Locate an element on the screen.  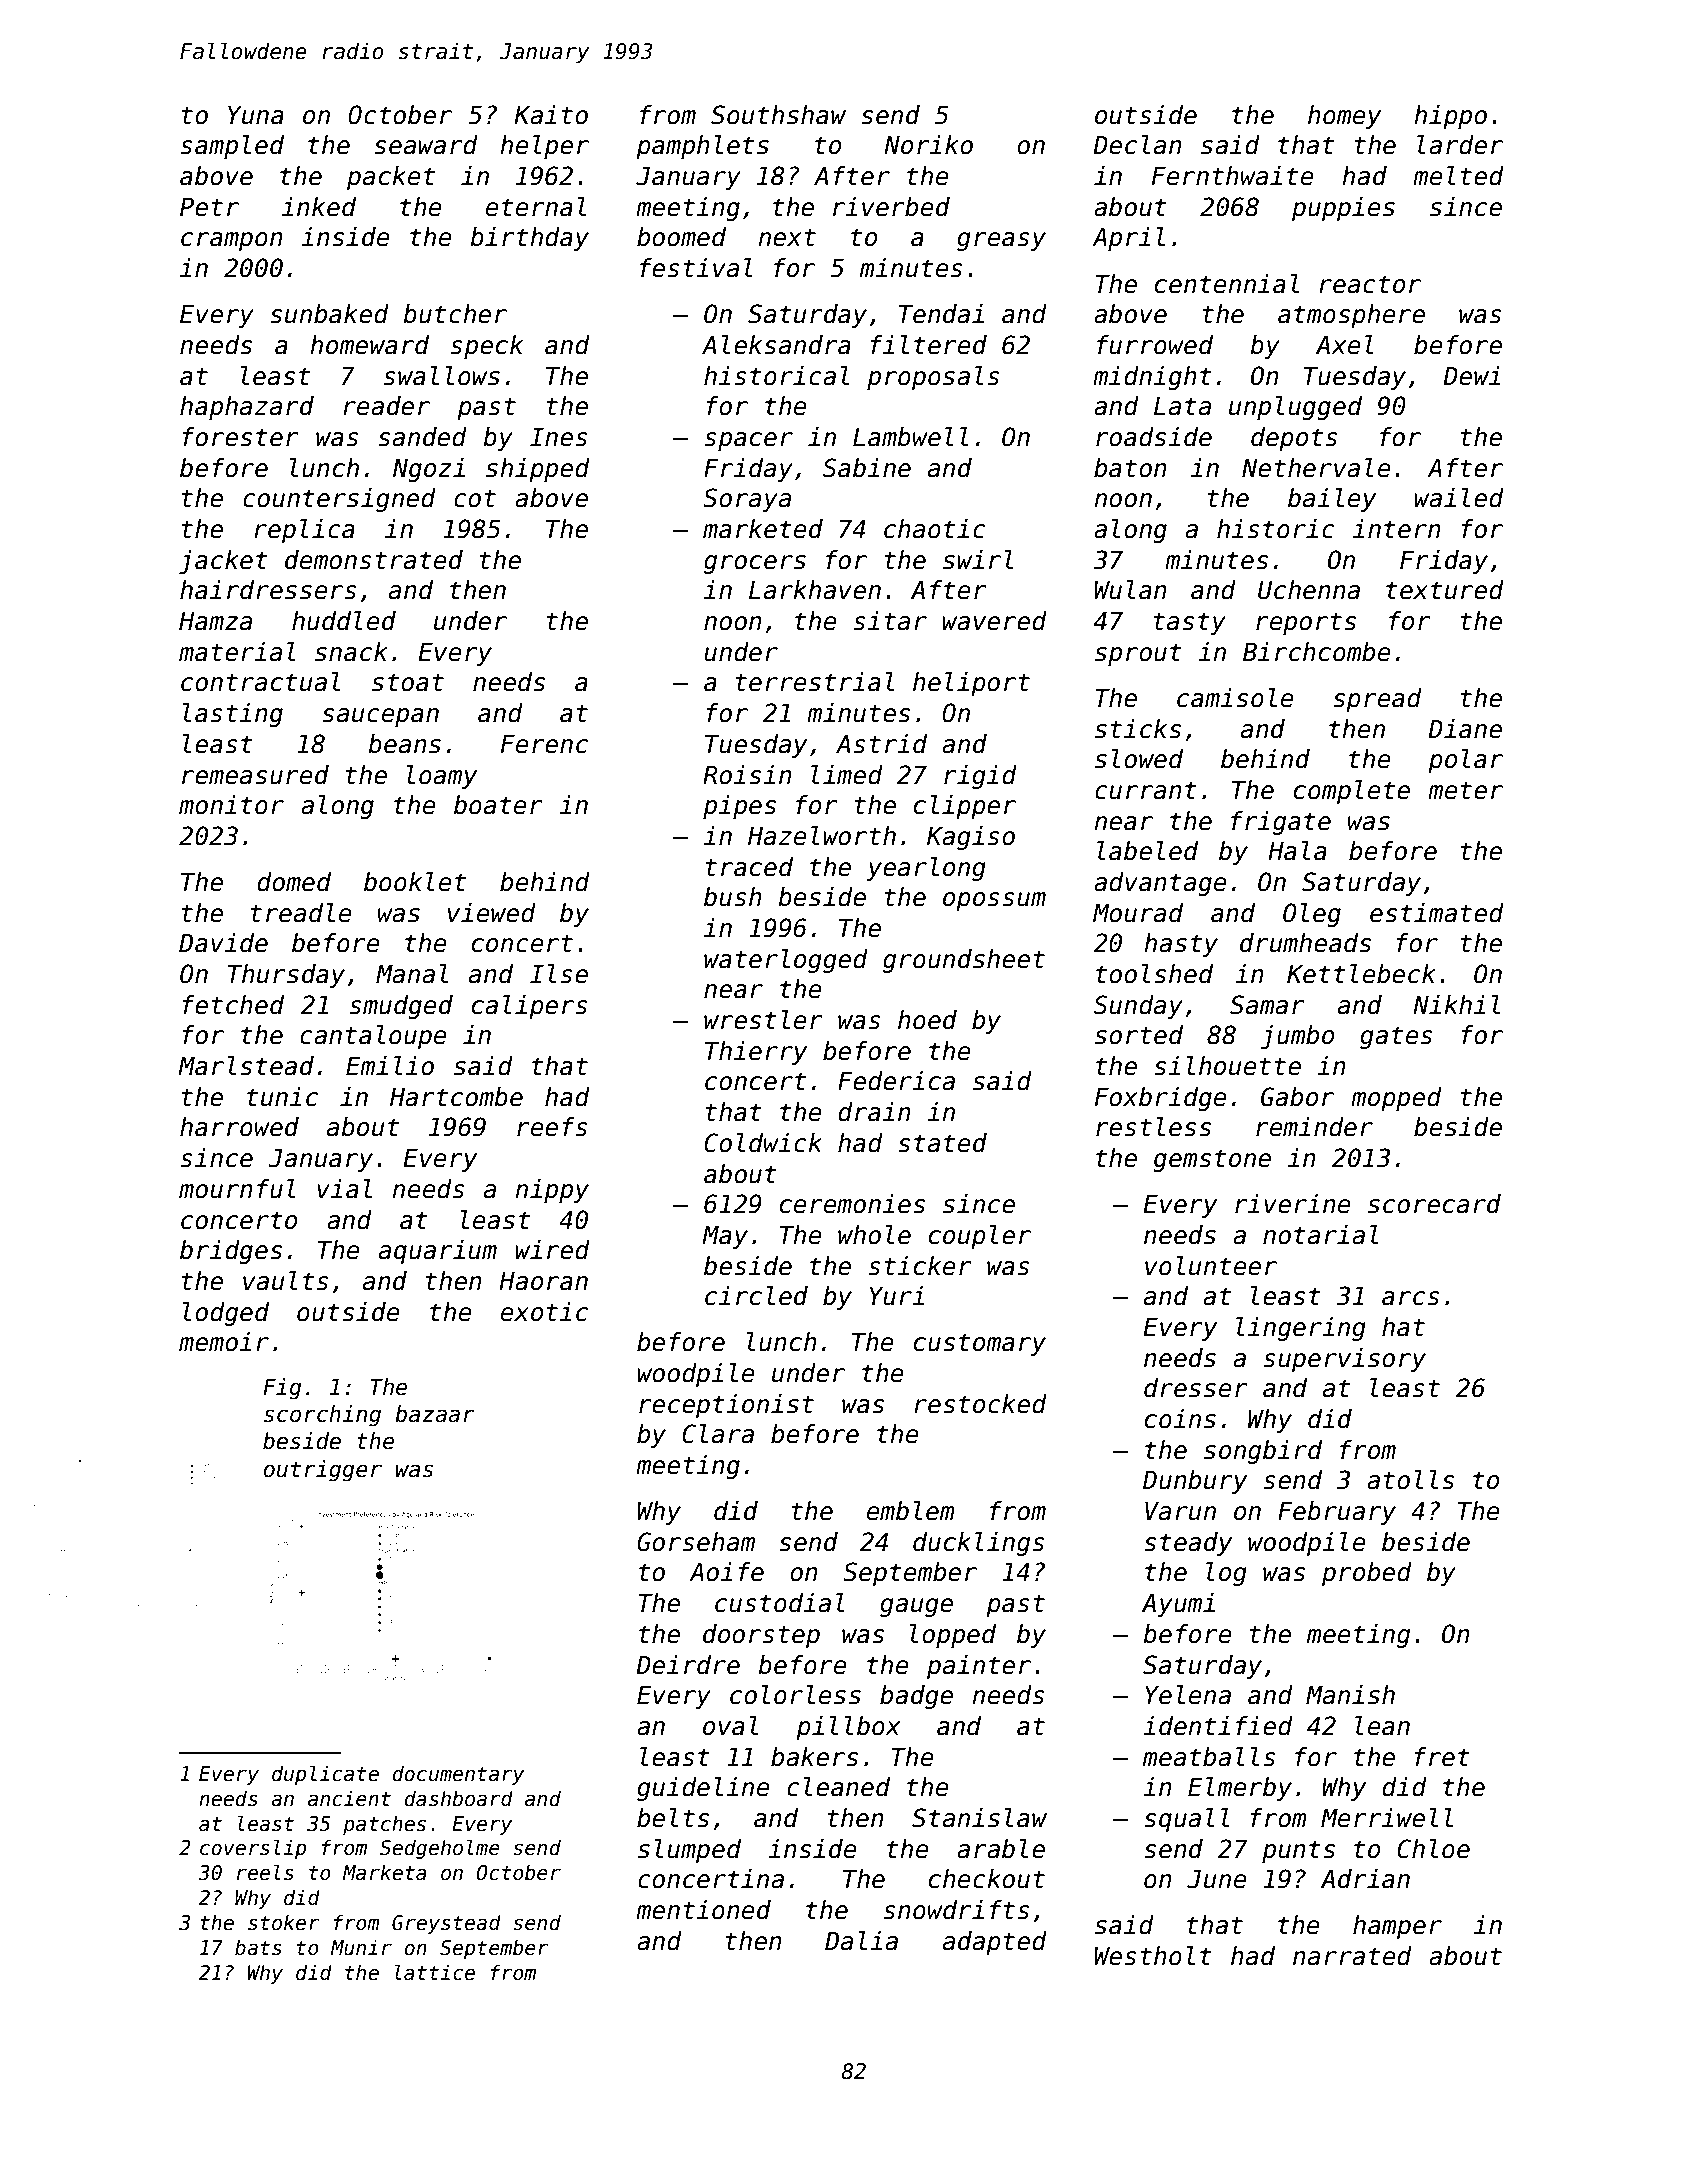
bazaar is located at coordinates (435, 1414).
